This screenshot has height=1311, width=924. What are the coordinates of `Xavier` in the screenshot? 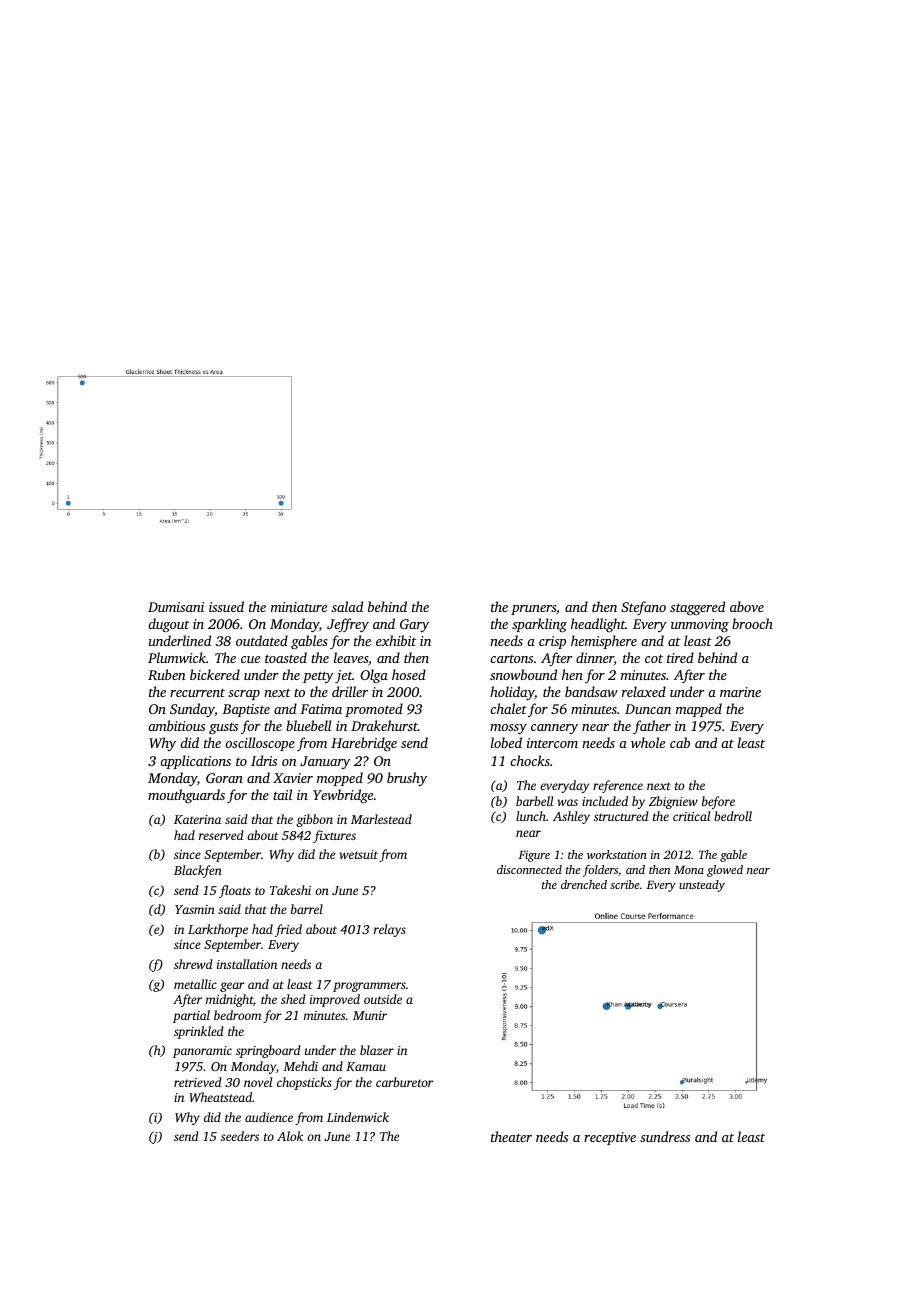 It's located at (293, 778).
